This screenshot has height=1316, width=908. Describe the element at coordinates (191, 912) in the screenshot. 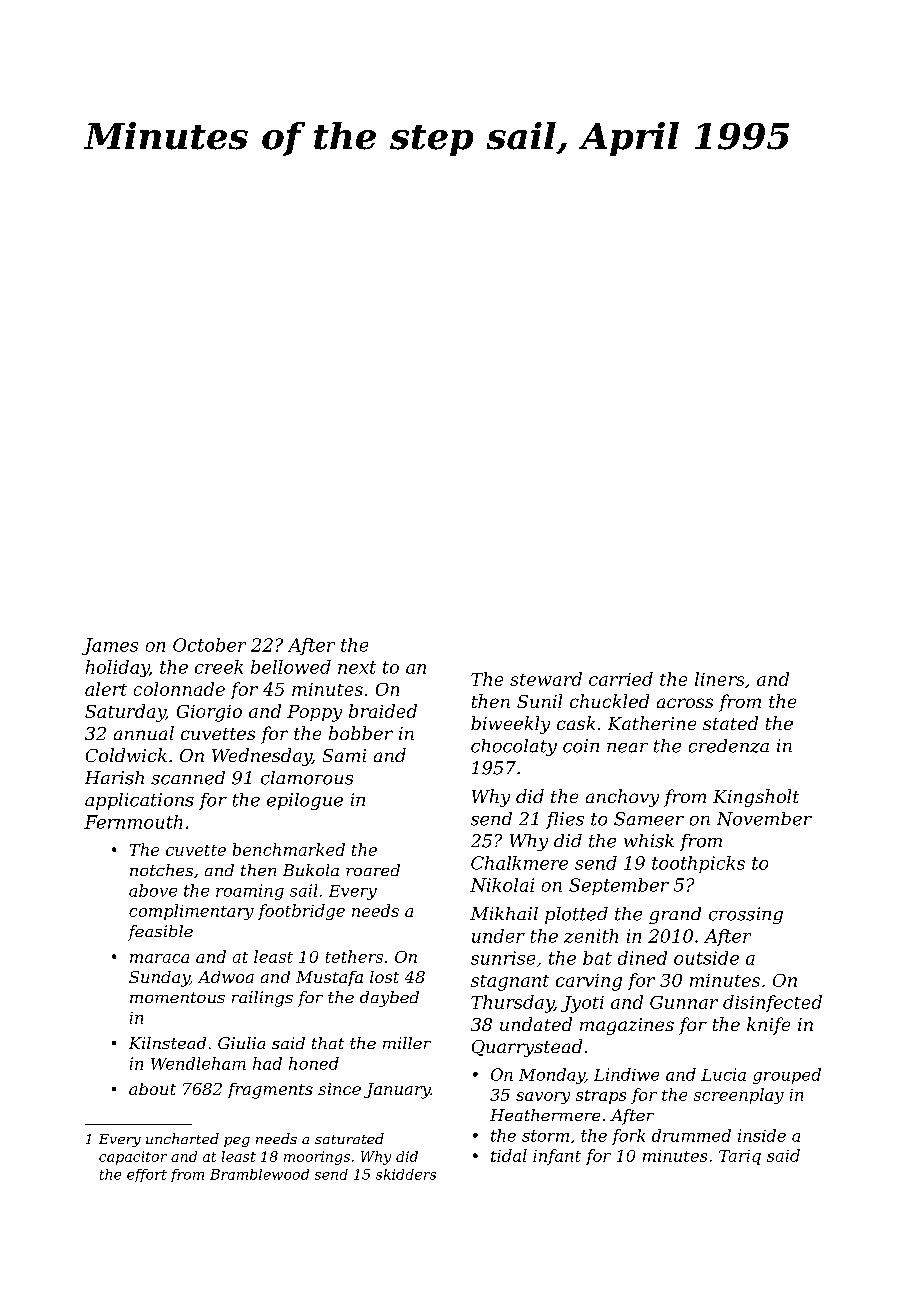

I see `complimentary` at that location.
